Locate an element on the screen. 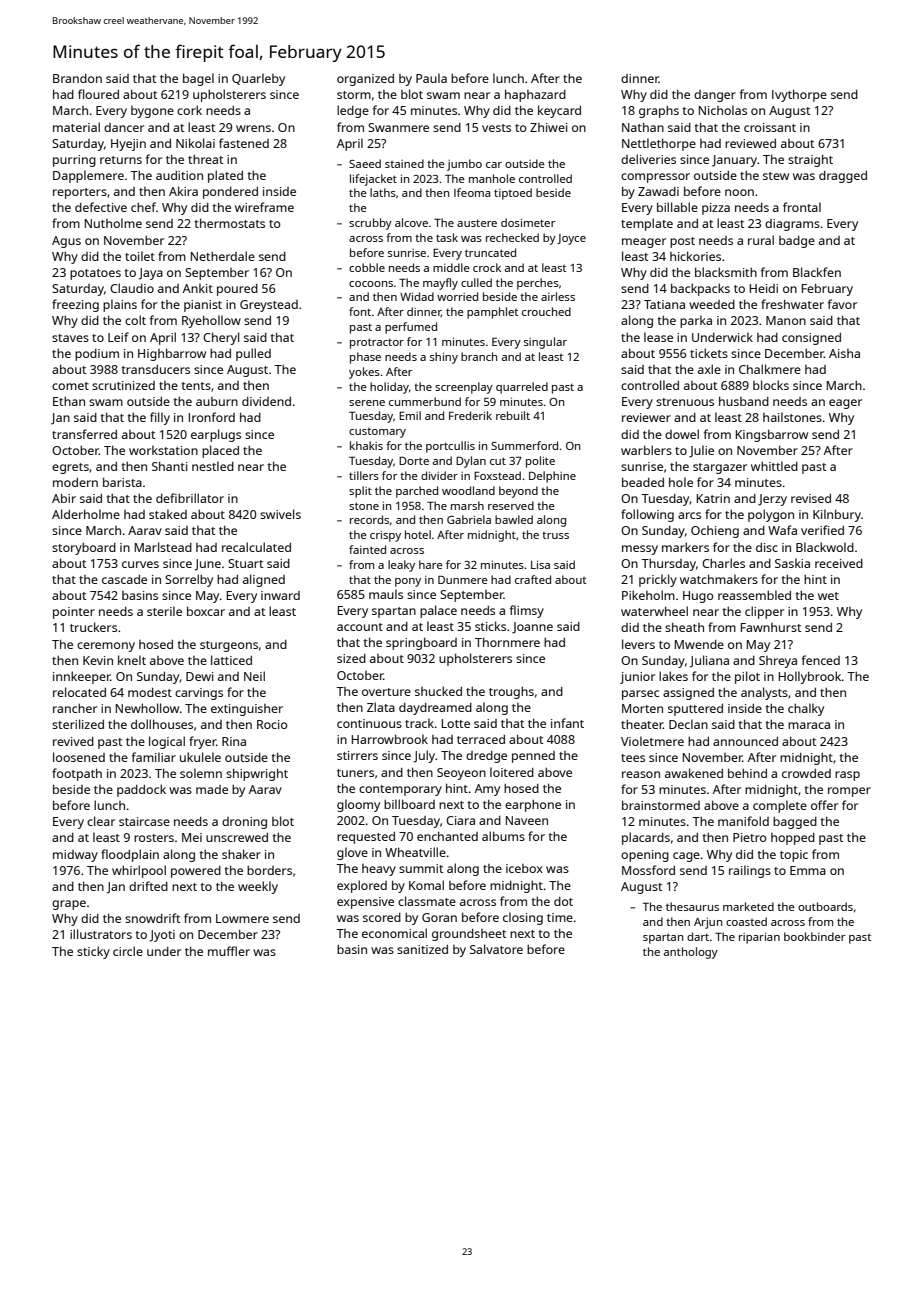 Image resolution: width=924 pixels, height=1308 pixels. wrens is located at coordinates (253, 128).
